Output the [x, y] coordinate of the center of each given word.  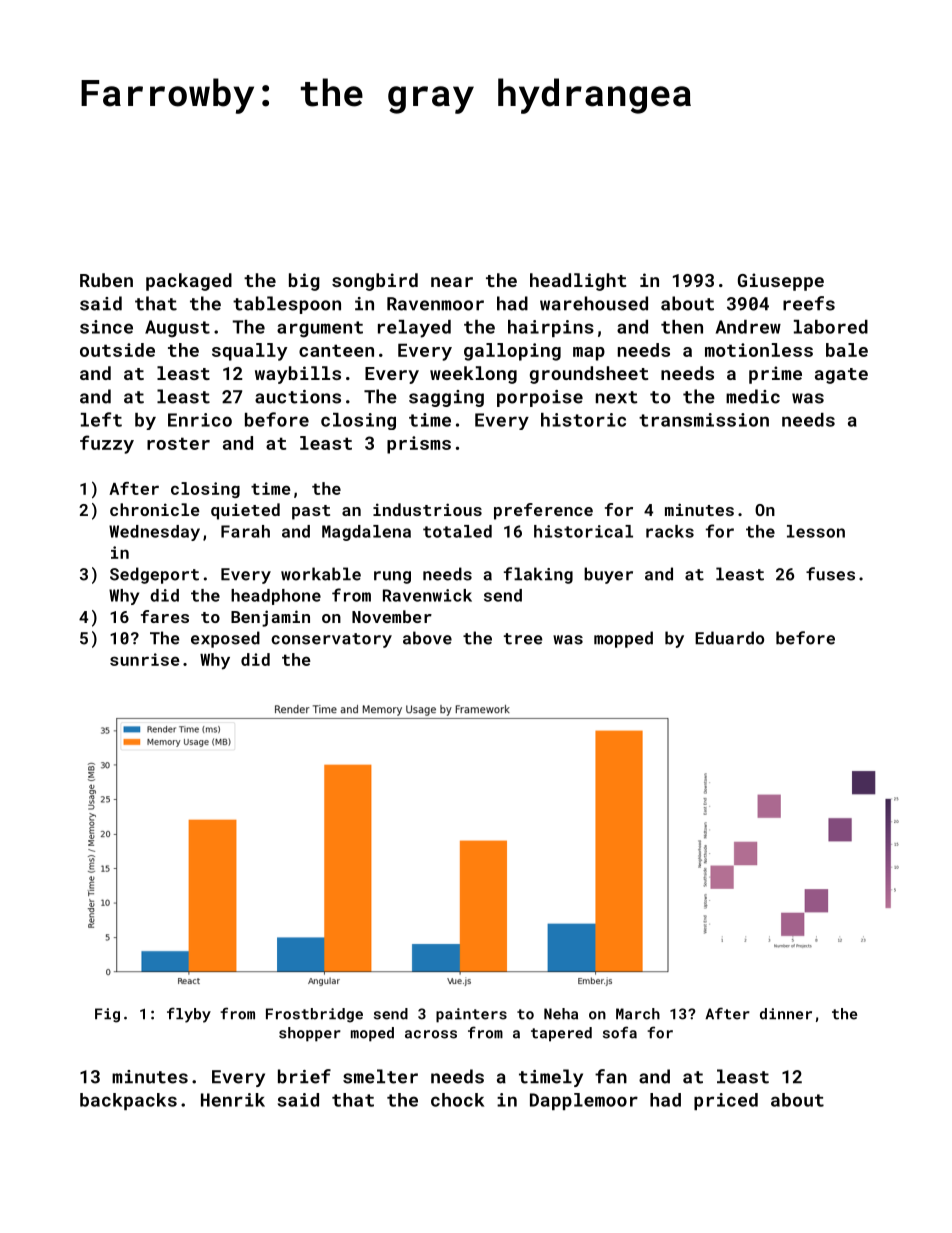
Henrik [233, 1100]
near [452, 282]
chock [457, 1100]
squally [249, 352]
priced [726, 1101]
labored [831, 327]
